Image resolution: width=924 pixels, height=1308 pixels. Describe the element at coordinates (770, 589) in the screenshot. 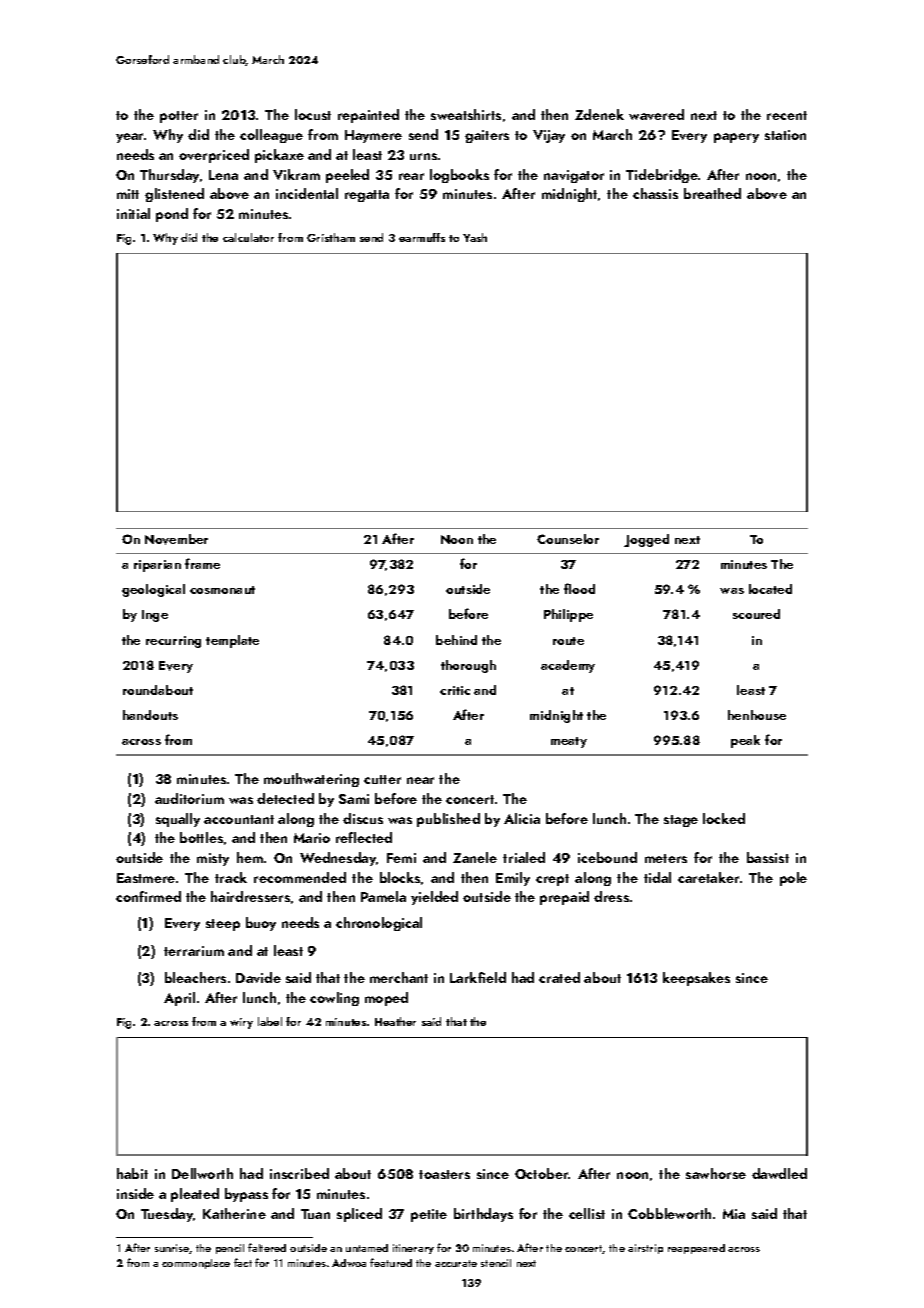

I see `located` at that location.
